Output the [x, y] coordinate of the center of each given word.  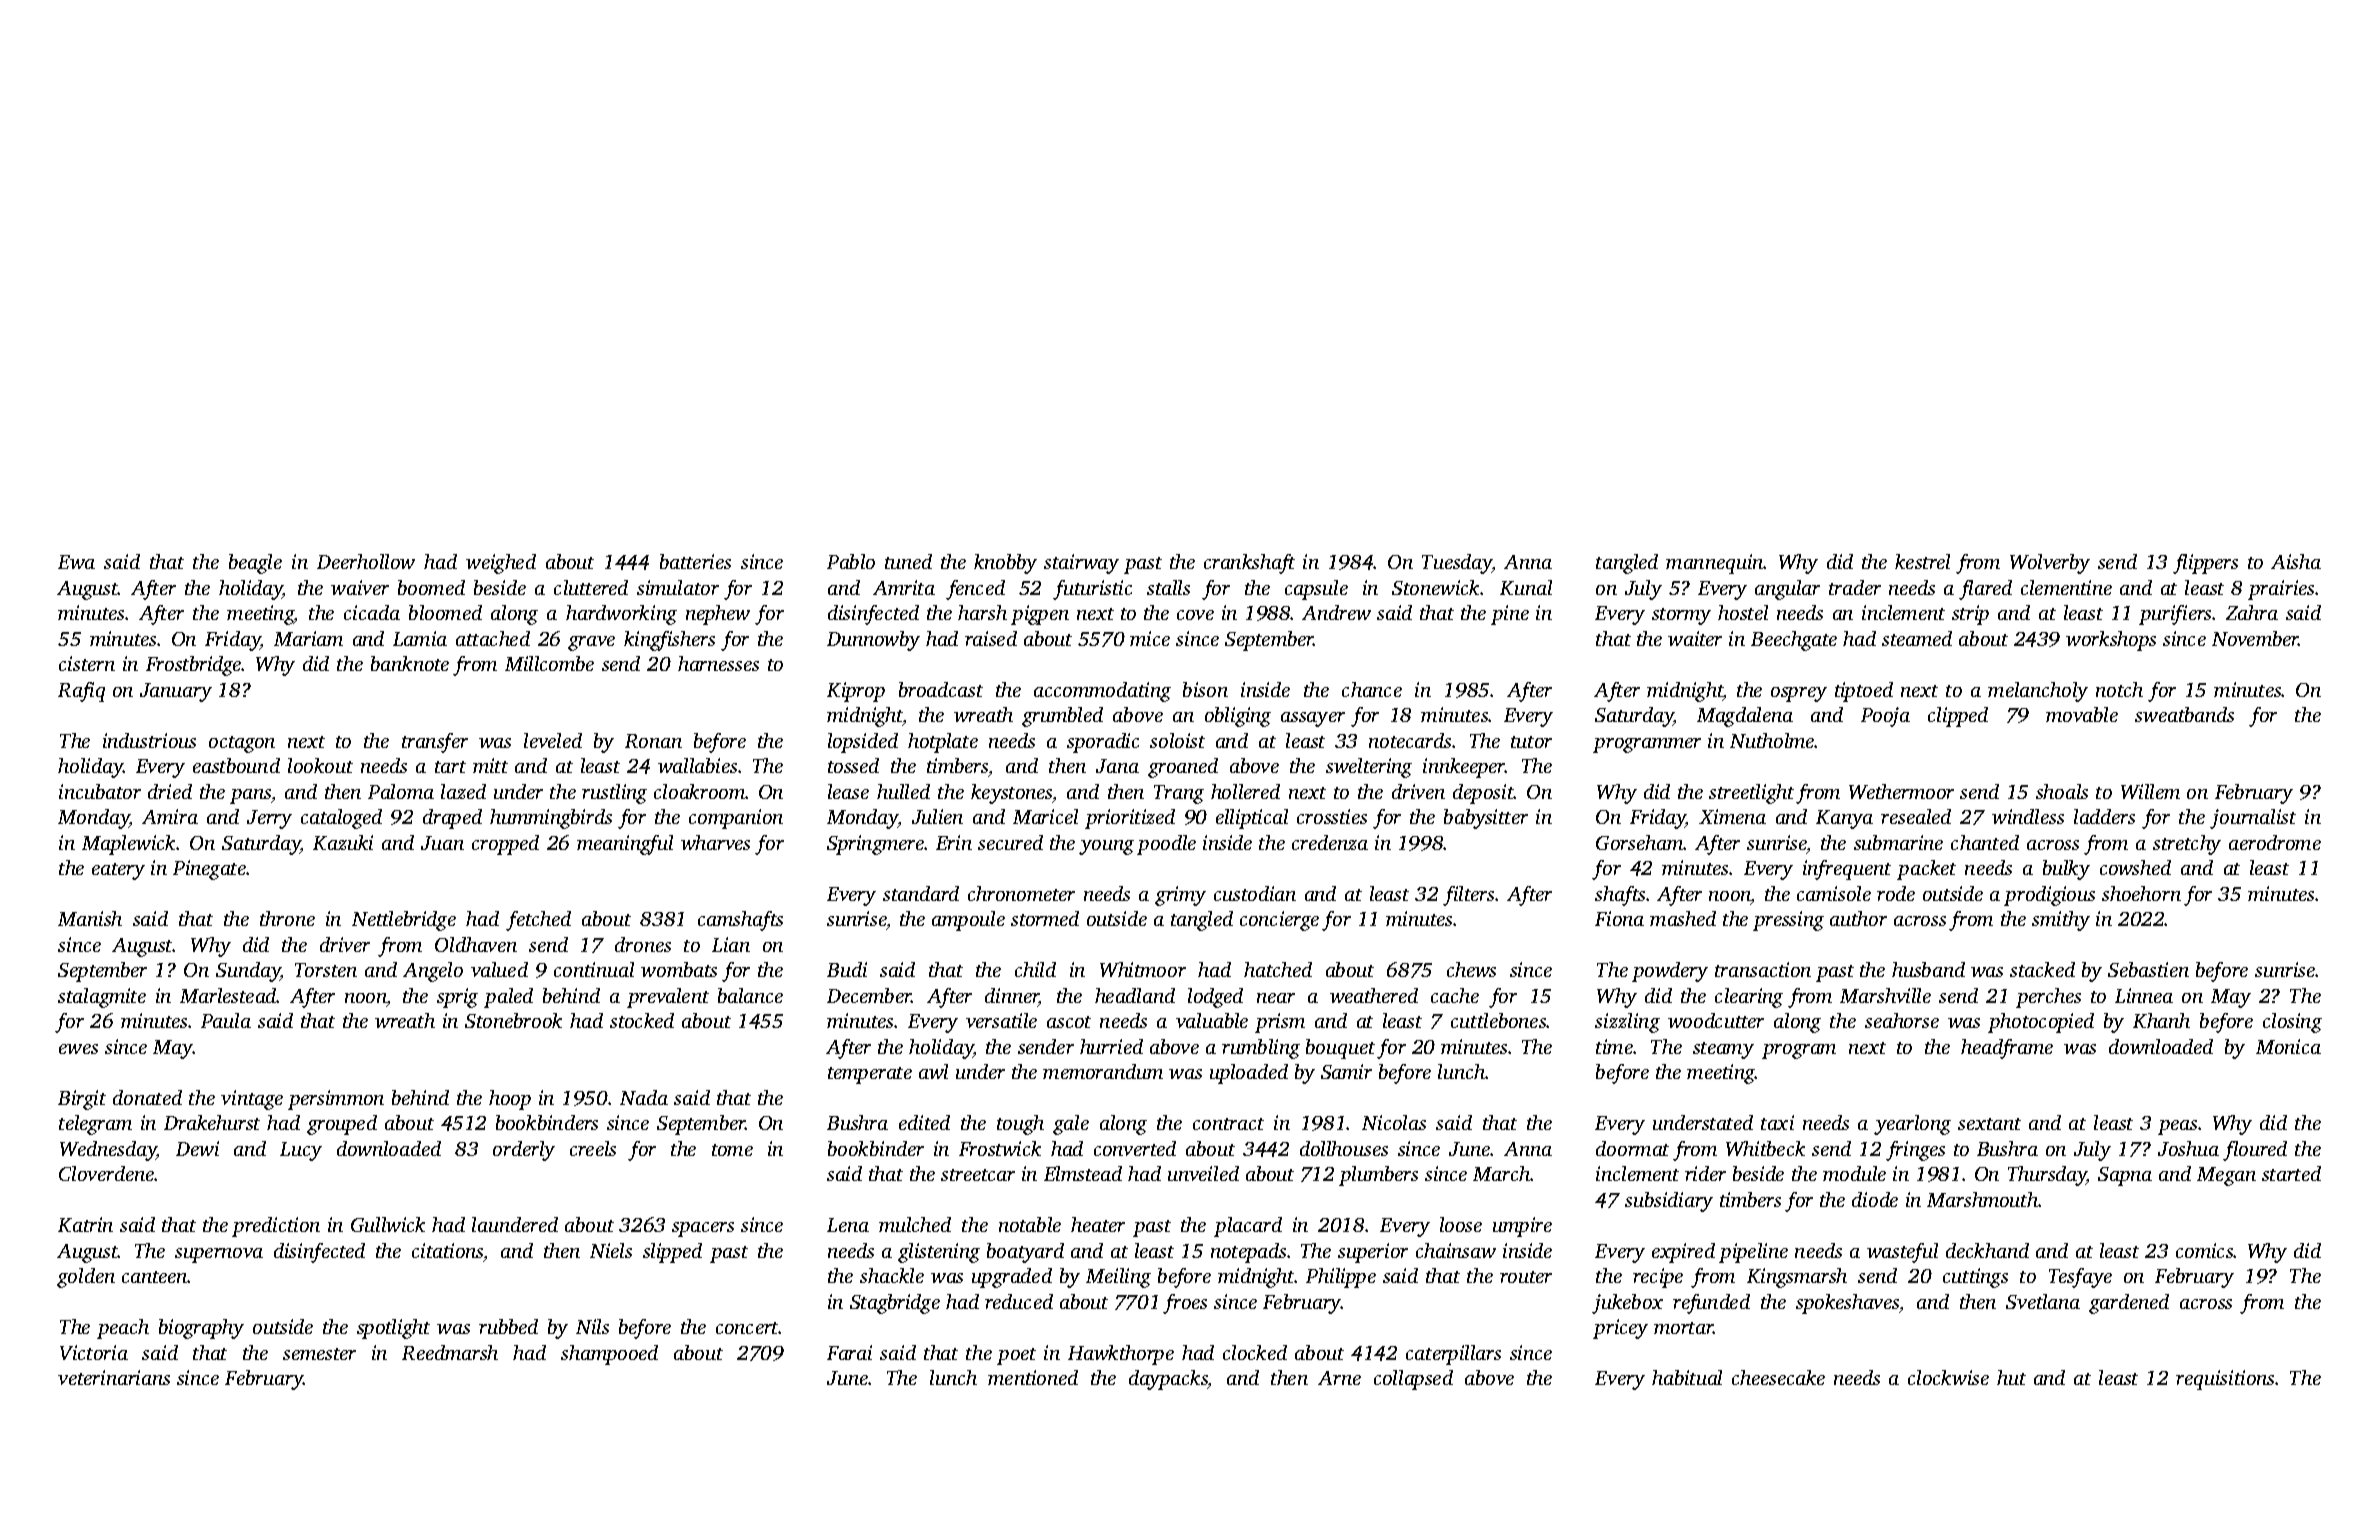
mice [1150, 638]
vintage [252, 1100]
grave [591, 643]
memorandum [1103, 1071]
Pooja [1885, 717]
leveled [553, 740]
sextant [1989, 1124]
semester [319, 1354]
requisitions [2225, 1380]
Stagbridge [895, 1304]
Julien [937, 816]
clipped [1958, 717]
